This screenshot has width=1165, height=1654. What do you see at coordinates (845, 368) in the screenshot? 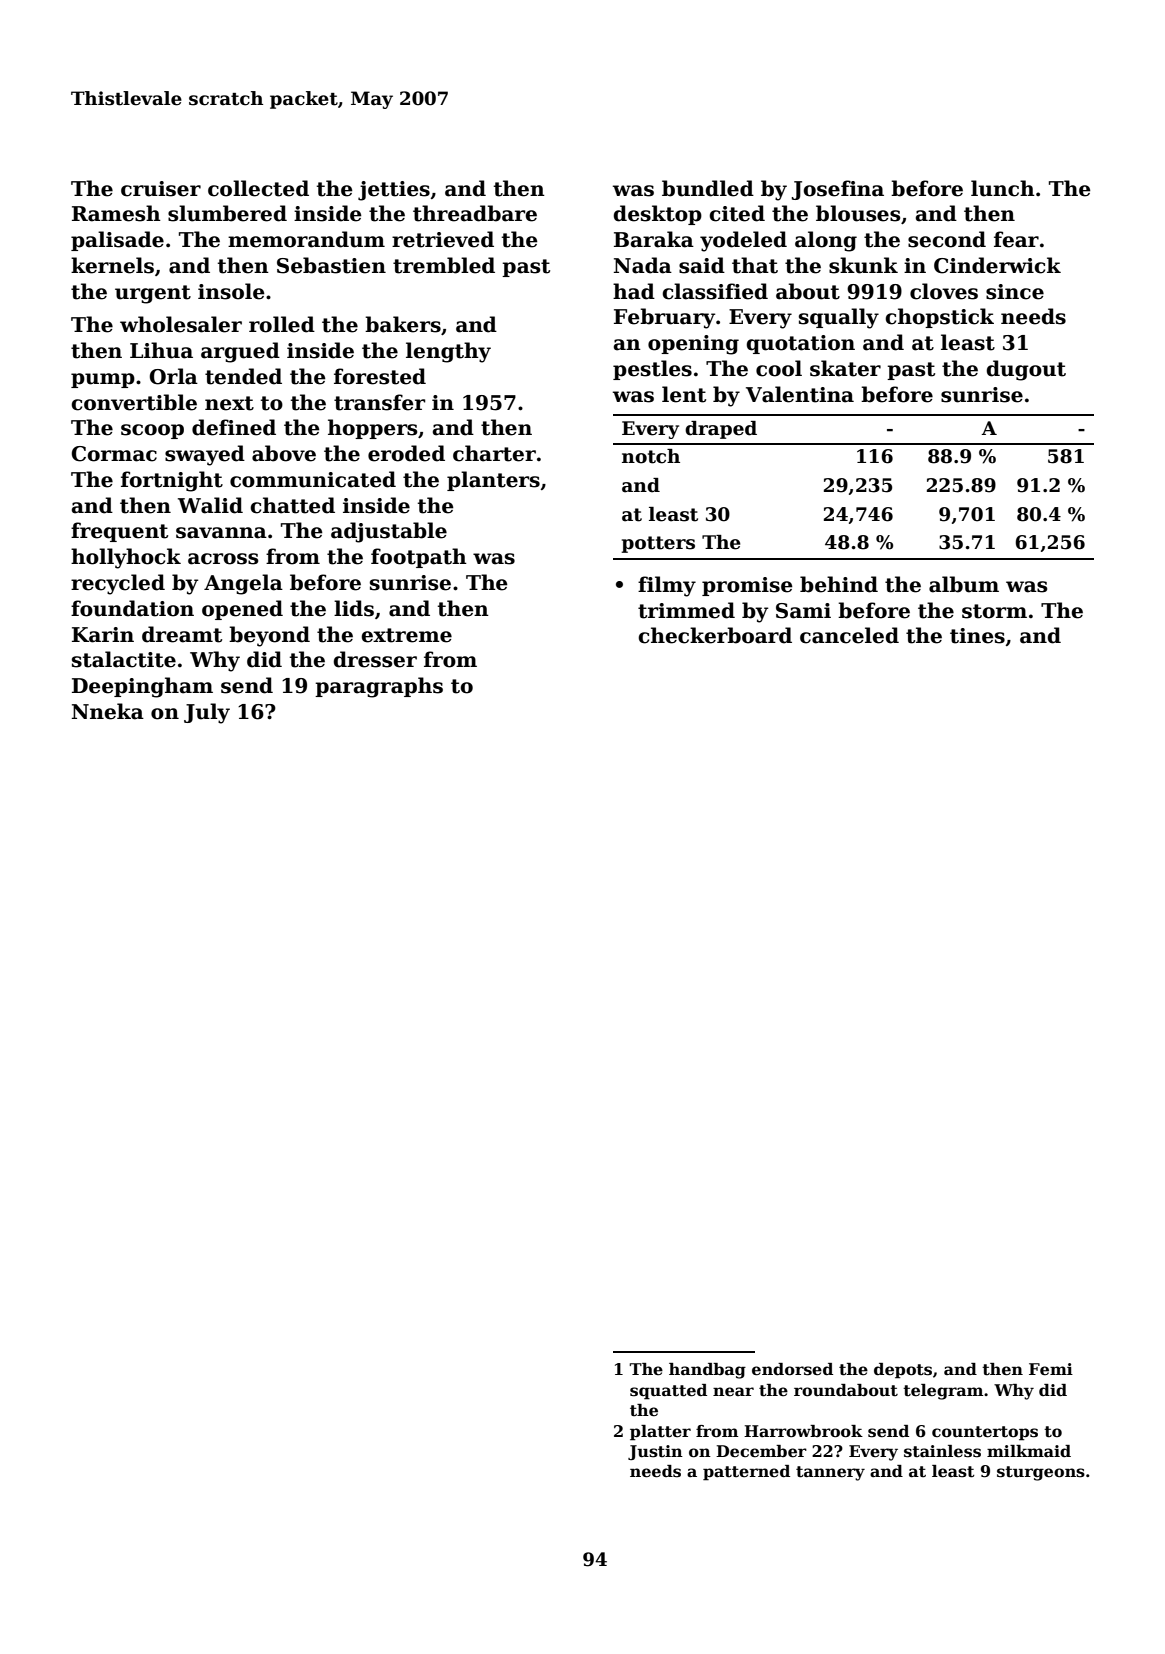
I see `skater` at bounding box center [845, 368].
